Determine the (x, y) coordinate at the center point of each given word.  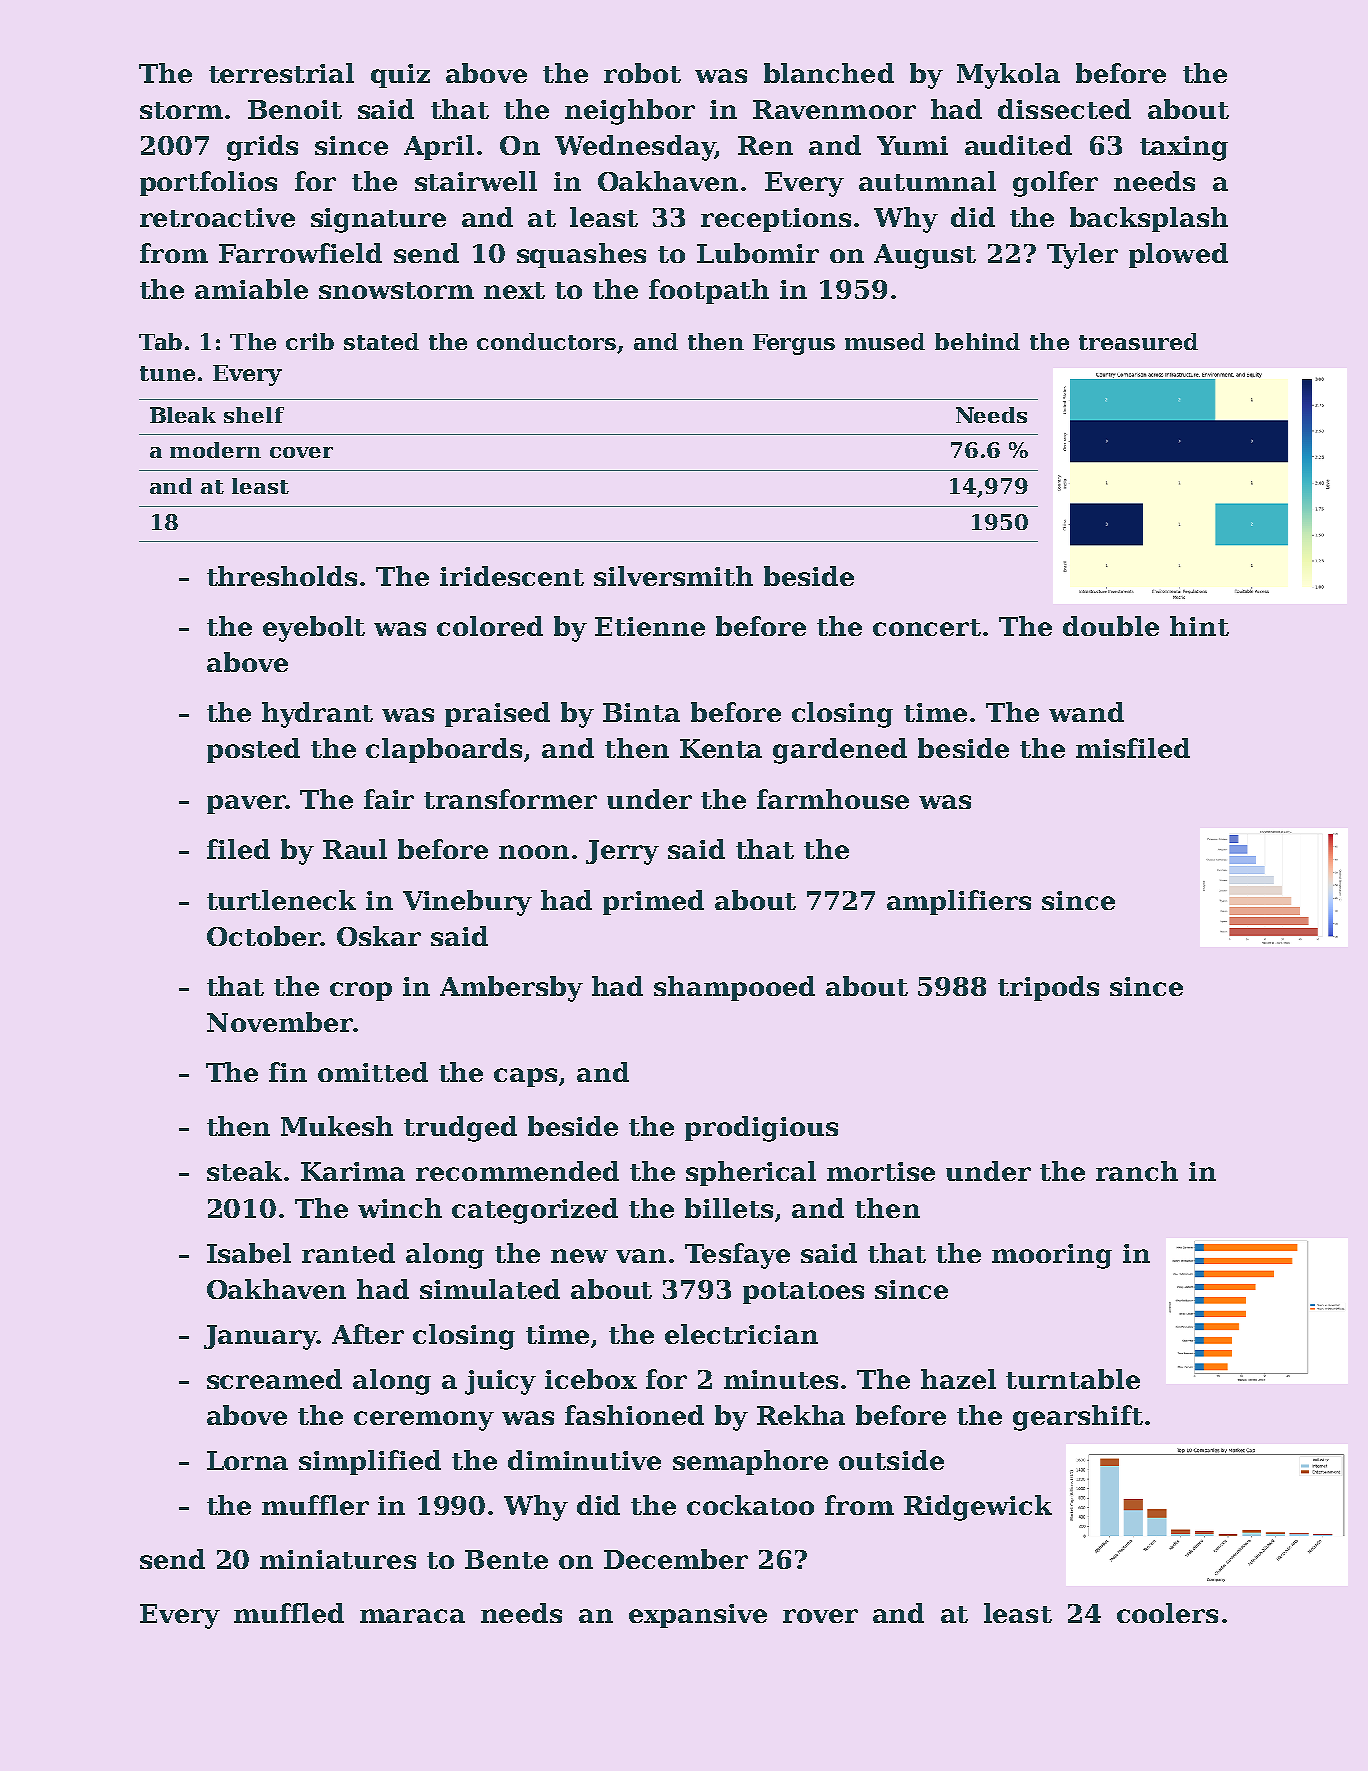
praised (497, 714)
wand (1086, 712)
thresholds (282, 576)
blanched (829, 73)
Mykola (1008, 76)
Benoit (295, 109)
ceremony (424, 1421)
